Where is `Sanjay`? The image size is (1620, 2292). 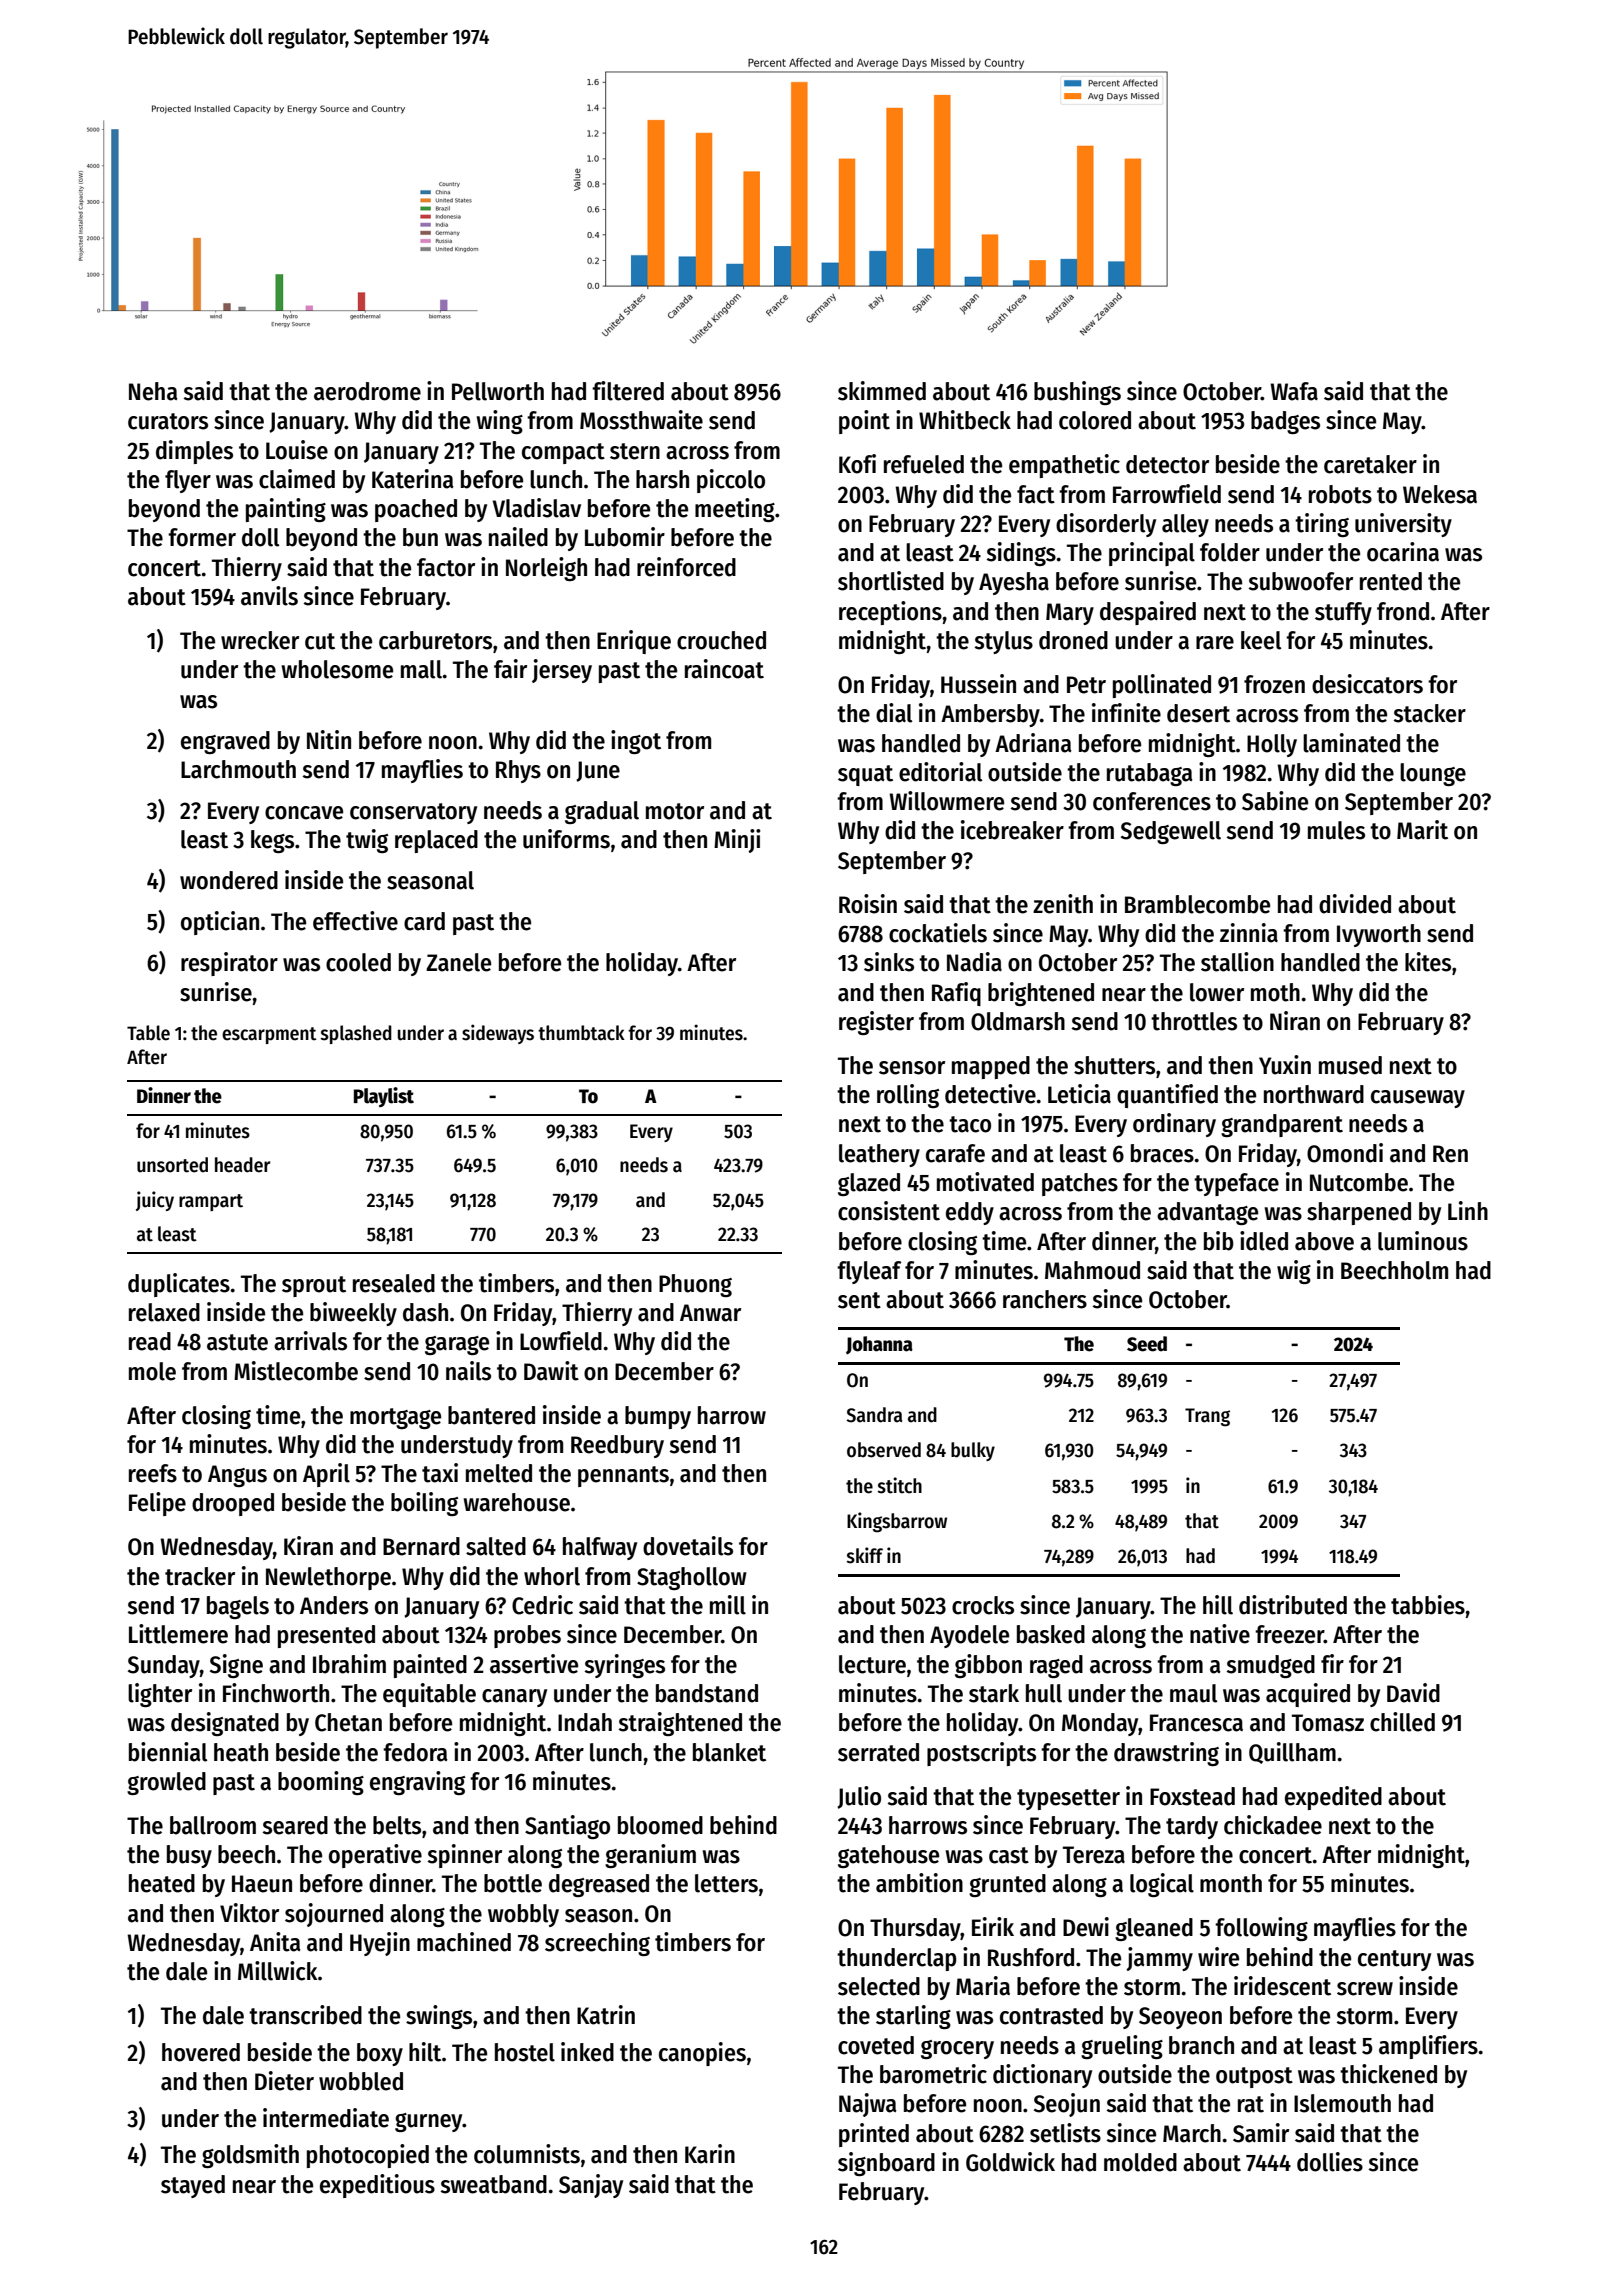 Sanjay is located at coordinates (591, 2186).
